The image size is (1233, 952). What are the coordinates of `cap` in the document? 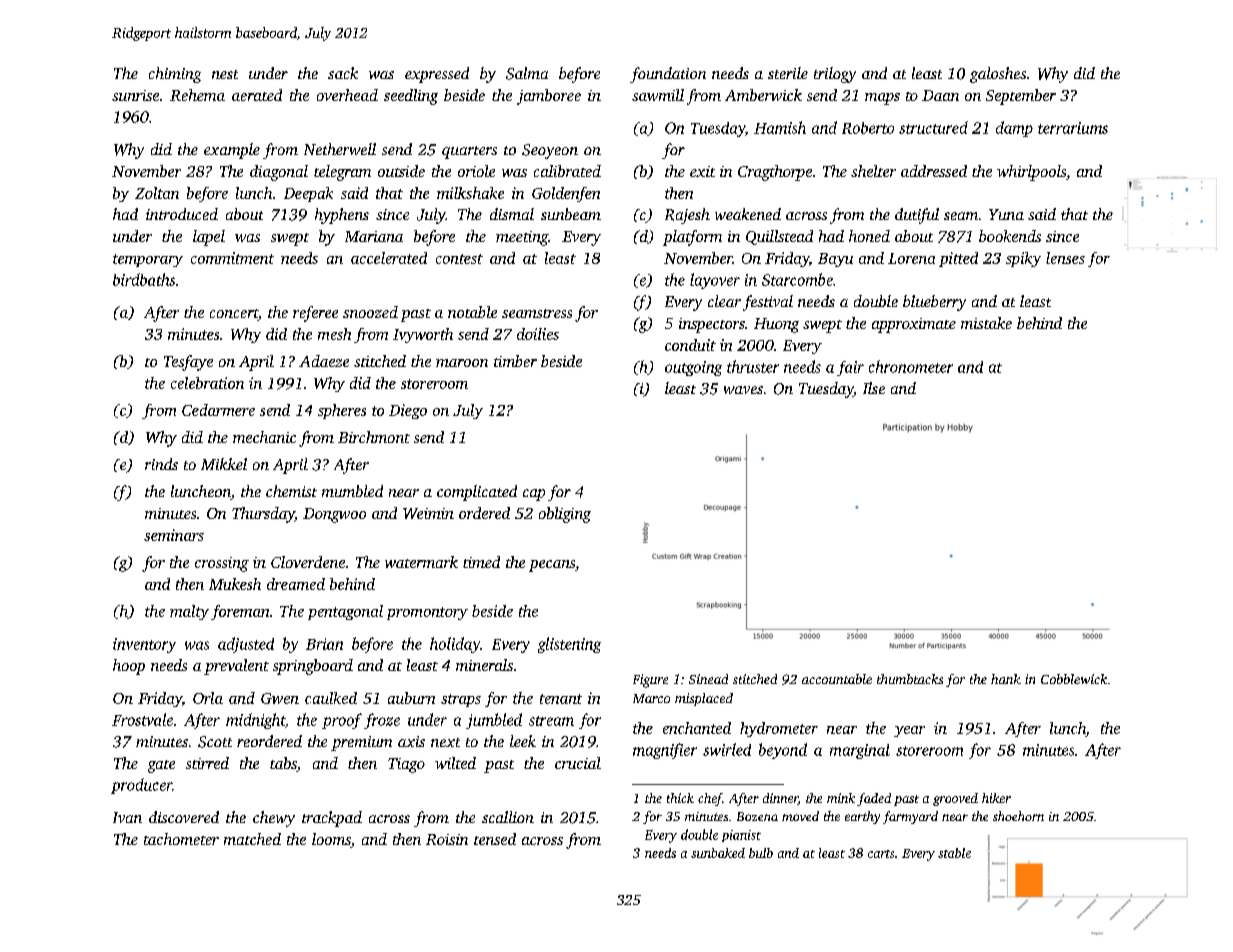 It's located at (534, 495).
